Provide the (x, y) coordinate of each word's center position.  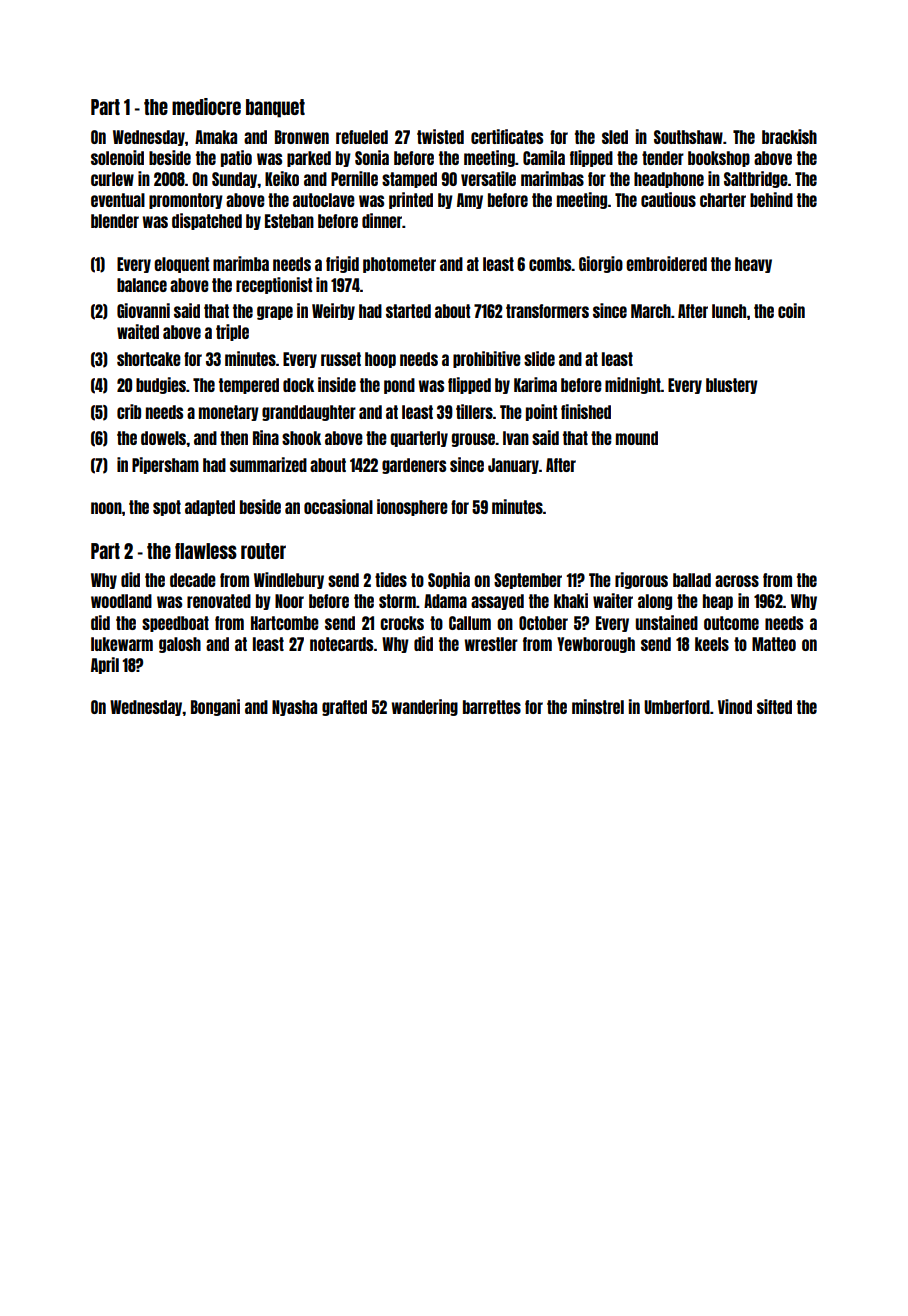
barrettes (492, 707)
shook (301, 438)
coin (791, 310)
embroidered (666, 263)
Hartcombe (285, 623)
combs (550, 264)
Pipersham (165, 465)
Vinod (735, 706)
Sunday (235, 180)
